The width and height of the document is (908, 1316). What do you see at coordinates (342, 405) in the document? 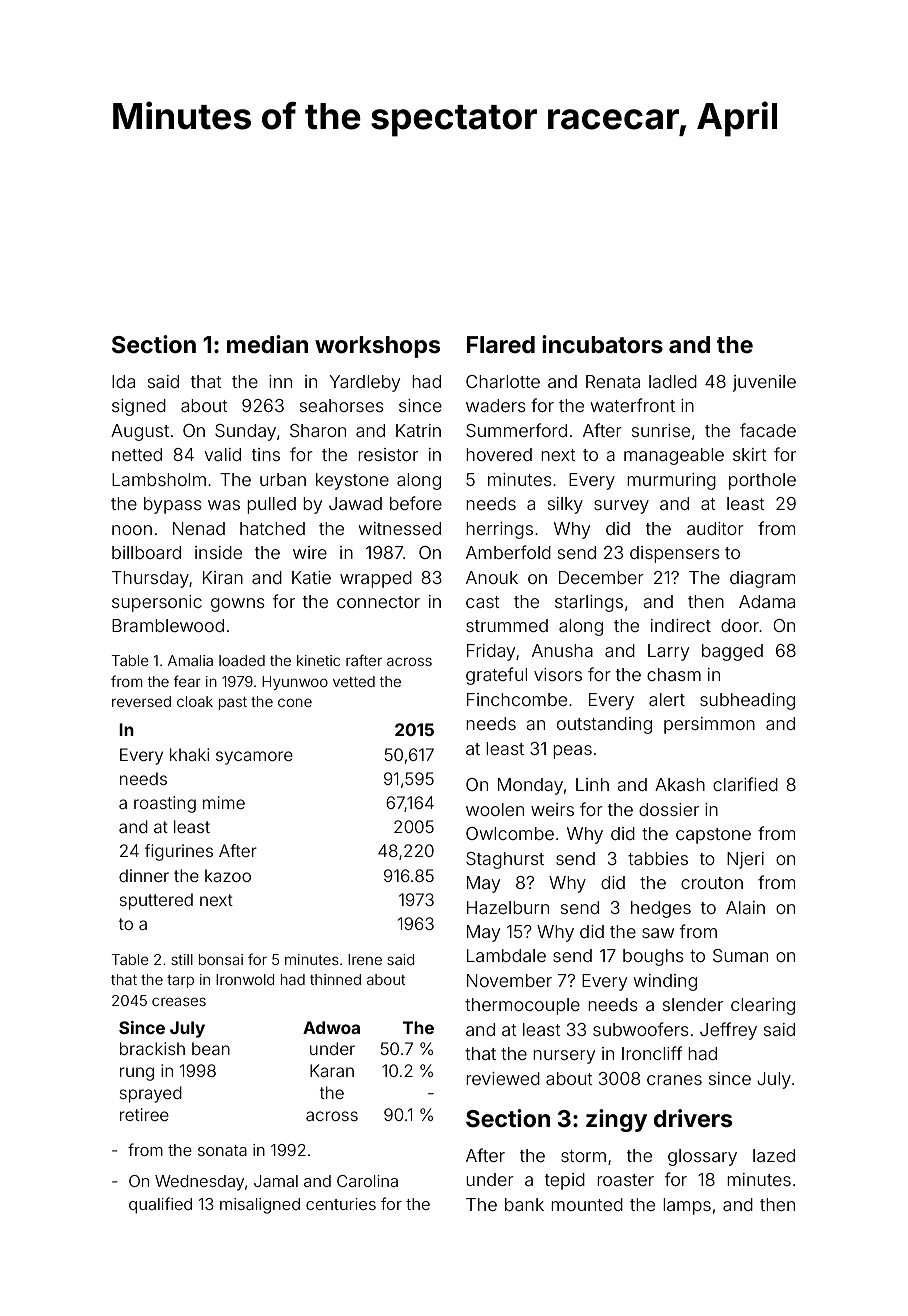
I see `seahorses` at bounding box center [342, 405].
